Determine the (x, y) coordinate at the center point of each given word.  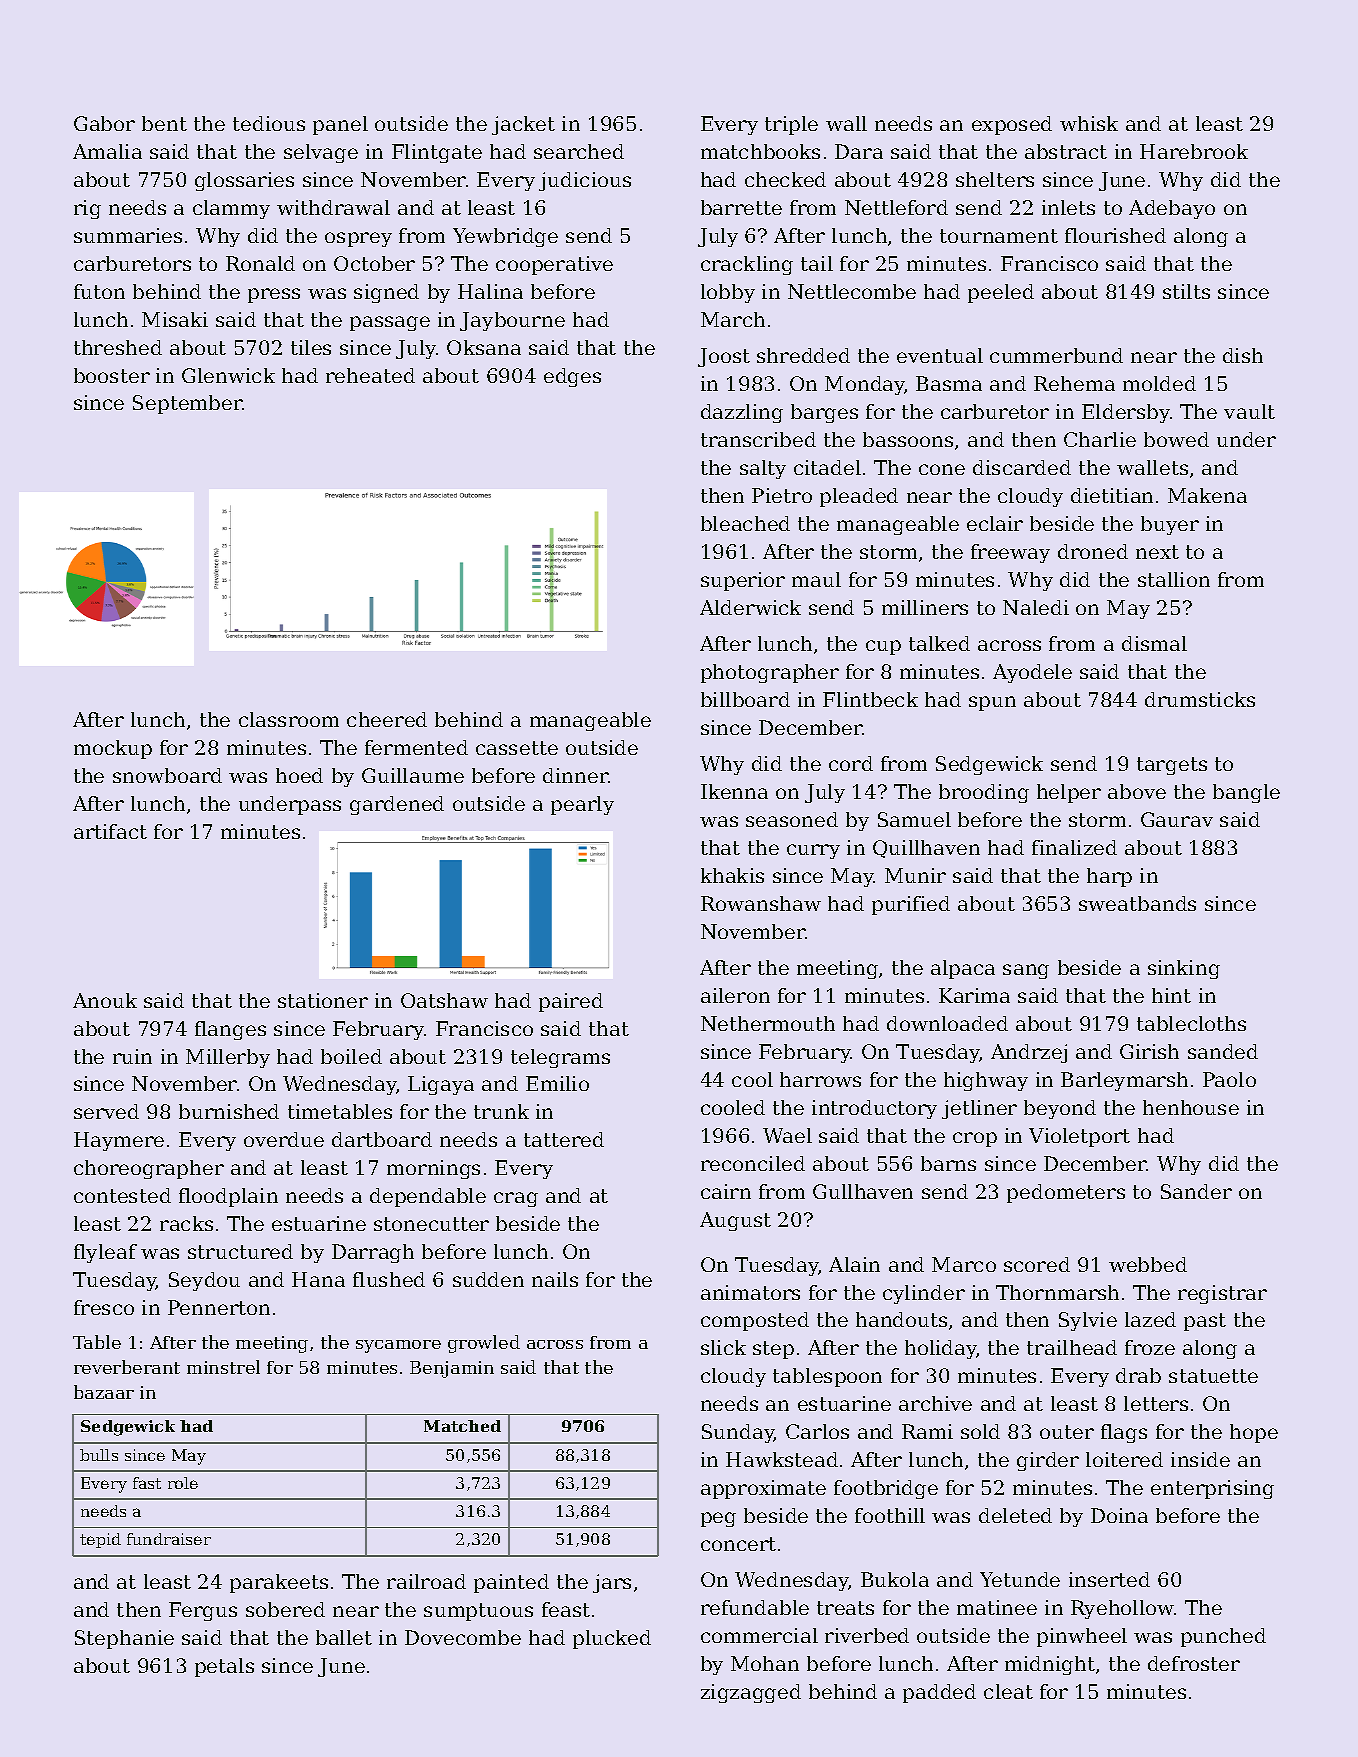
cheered (387, 719)
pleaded (859, 497)
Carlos (817, 1431)
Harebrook (1194, 151)
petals (224, 1667)
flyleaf (105, 1253)
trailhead (1072, 1347)
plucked (612, 1639)
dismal (1154, 643)
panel (340, 125)
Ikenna (734, 791)
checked (785, 179)
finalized (1074, 847)
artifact (110, 831)
